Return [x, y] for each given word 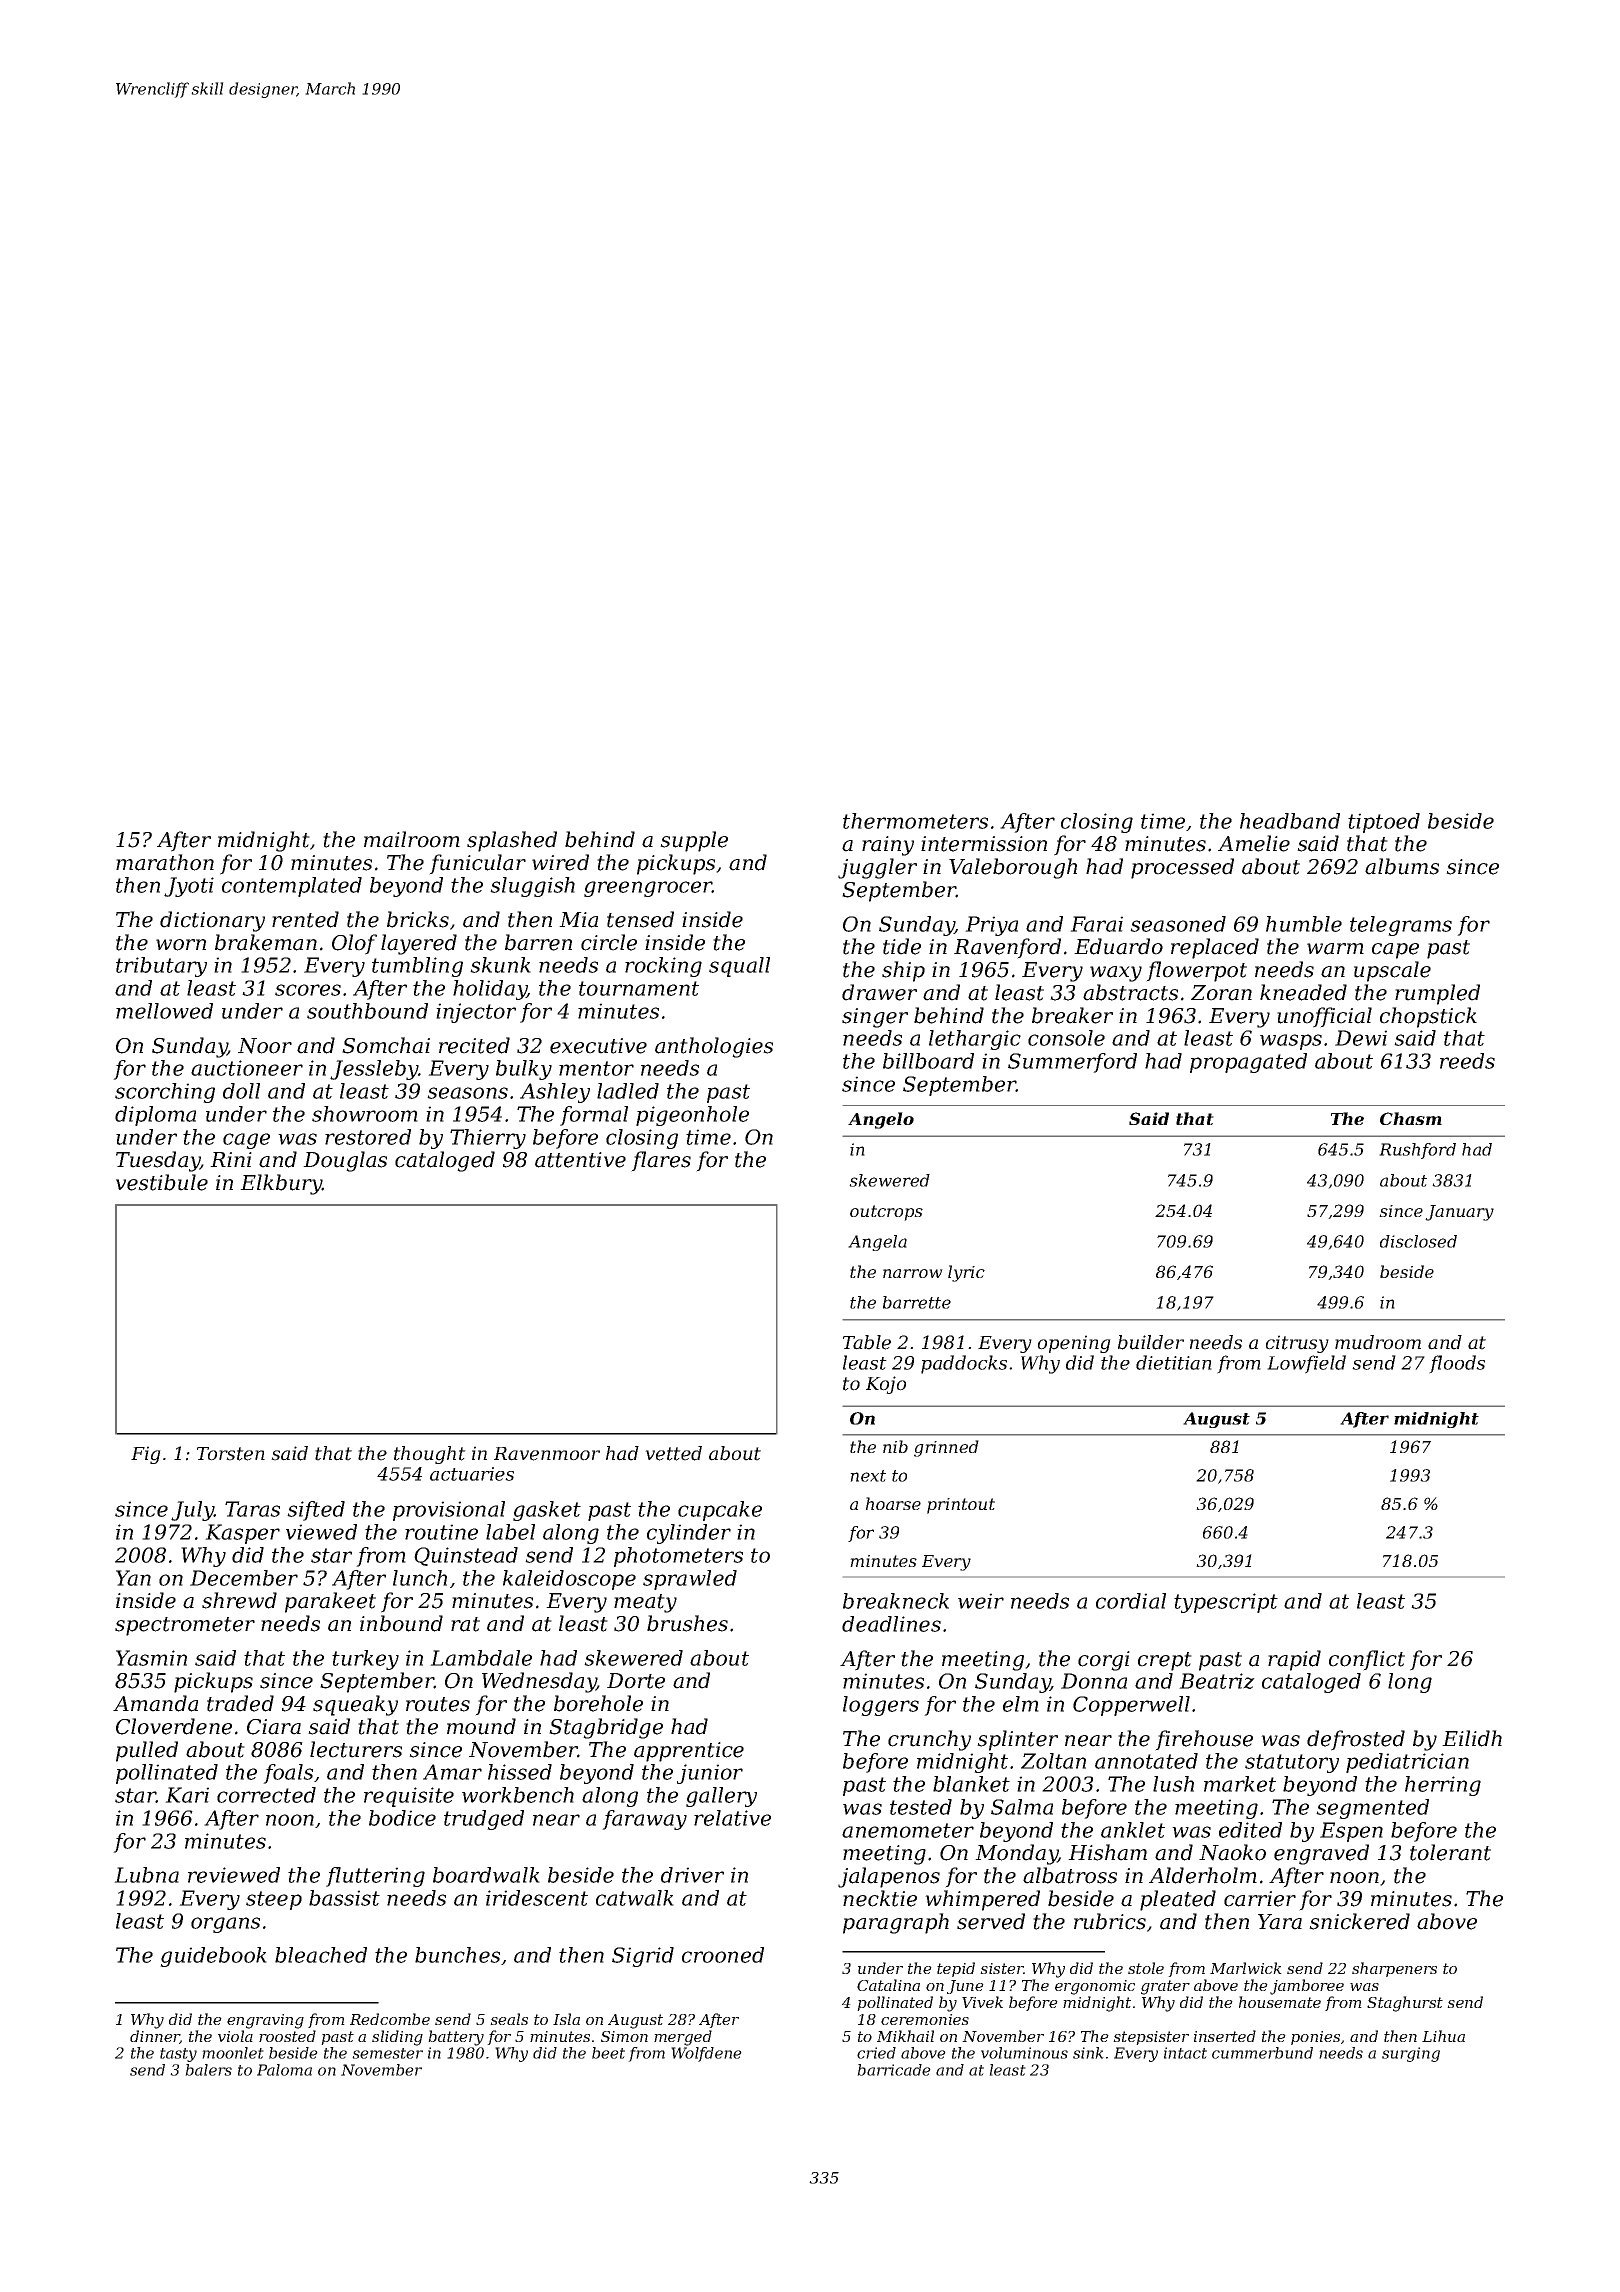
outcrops [886, 1213]
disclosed [1418, 1241]
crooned [723, 1955]
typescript [1226, 1603]
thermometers [915, 821]
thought [430, 1455]
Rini [231, 1159]
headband [1290, 821]
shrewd [239, 1600]
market [1240, 1784]
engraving [265, 2021]
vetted [673, 1453]
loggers [881, 1706]
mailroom [412, 839]
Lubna [146, 1875]
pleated [1178, 1900]
